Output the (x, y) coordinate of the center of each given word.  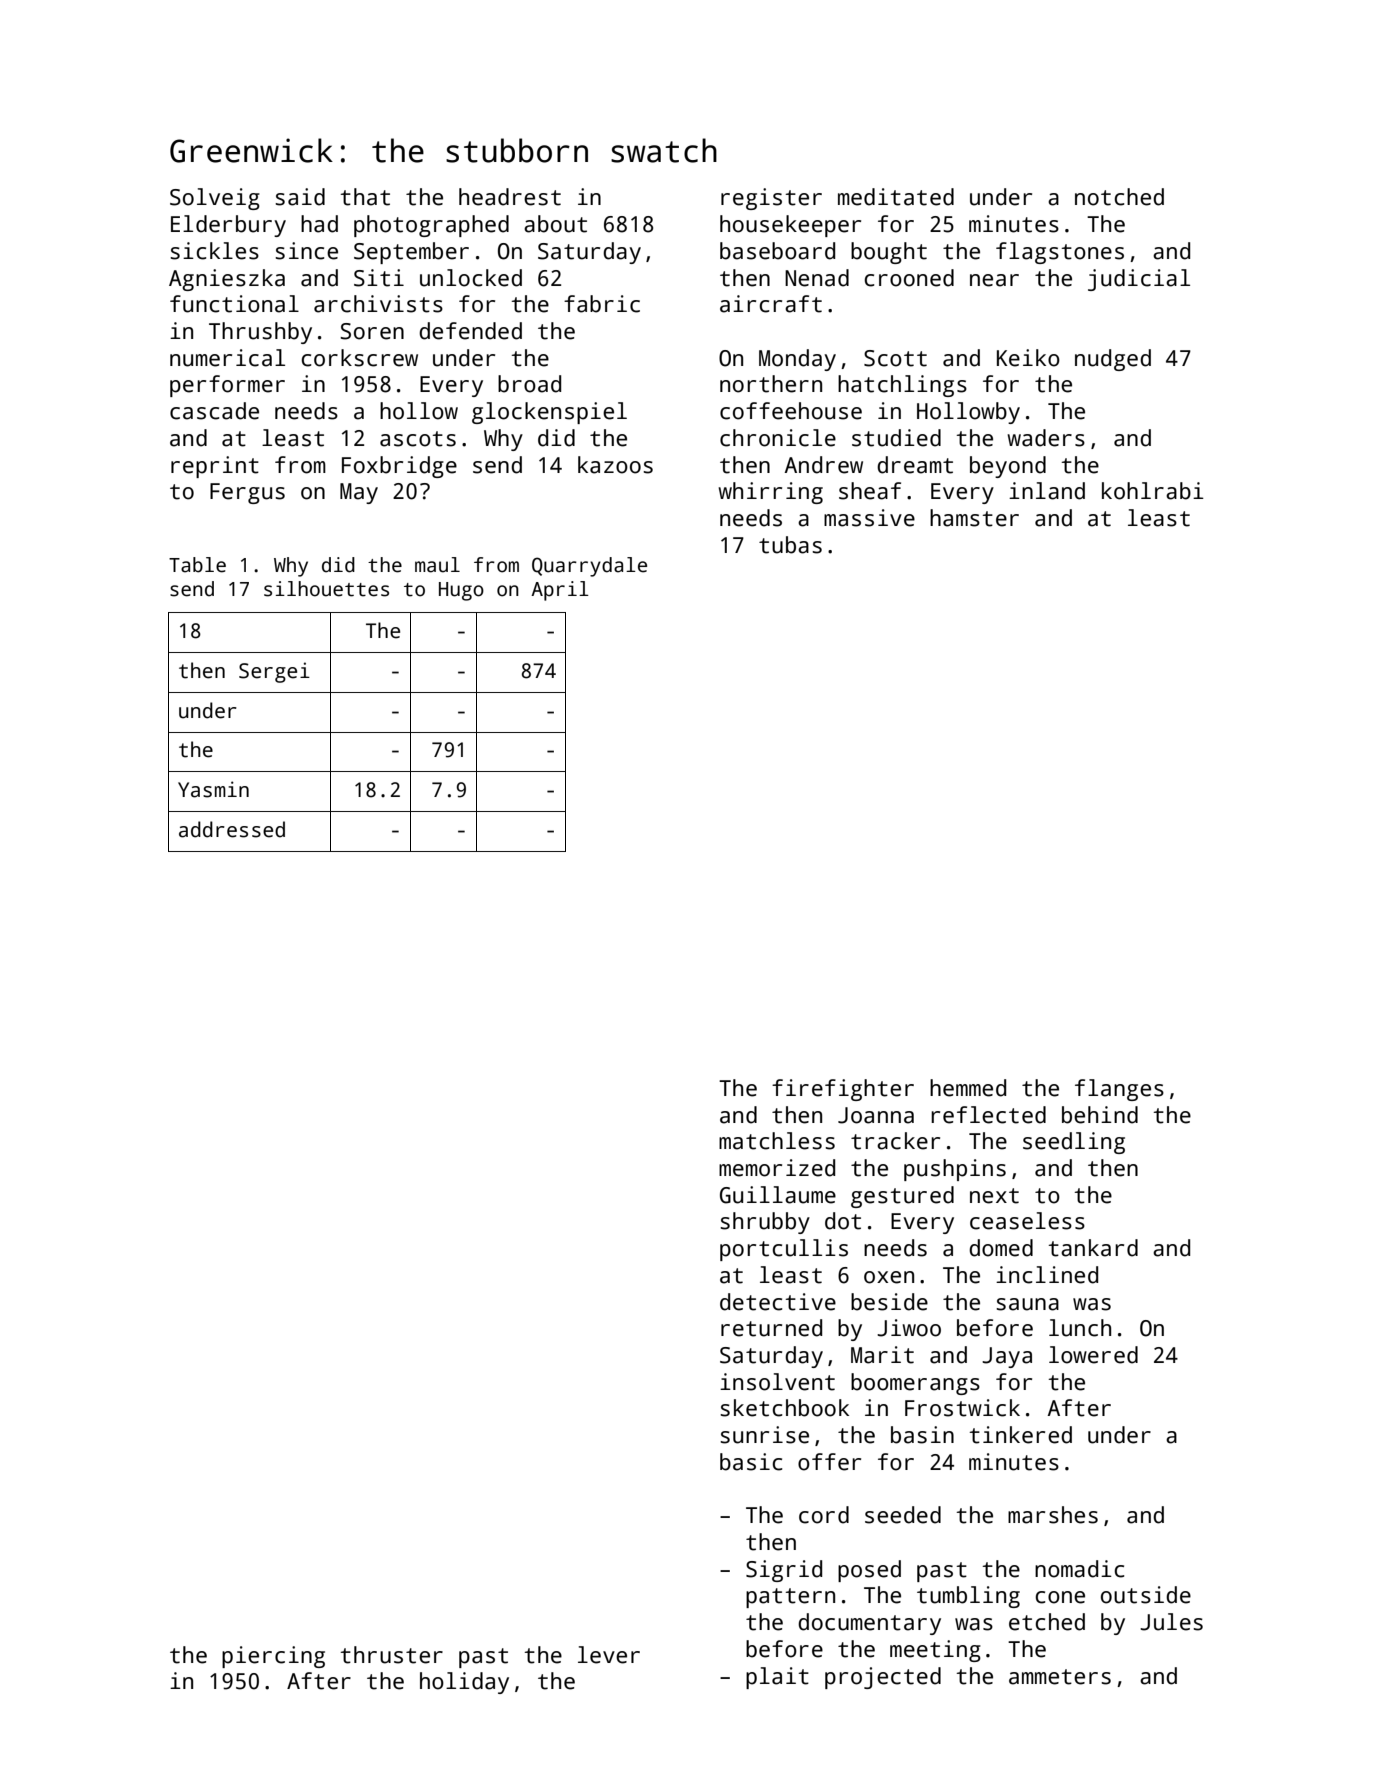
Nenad (817, 278)
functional (234, 304)
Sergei (274, 672)
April (560, 591)
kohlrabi (1153, 491)
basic (751, 1462)
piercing (273, 1657)
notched (1119, 197)
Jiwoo (909, 1328)
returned (771, 1328)
